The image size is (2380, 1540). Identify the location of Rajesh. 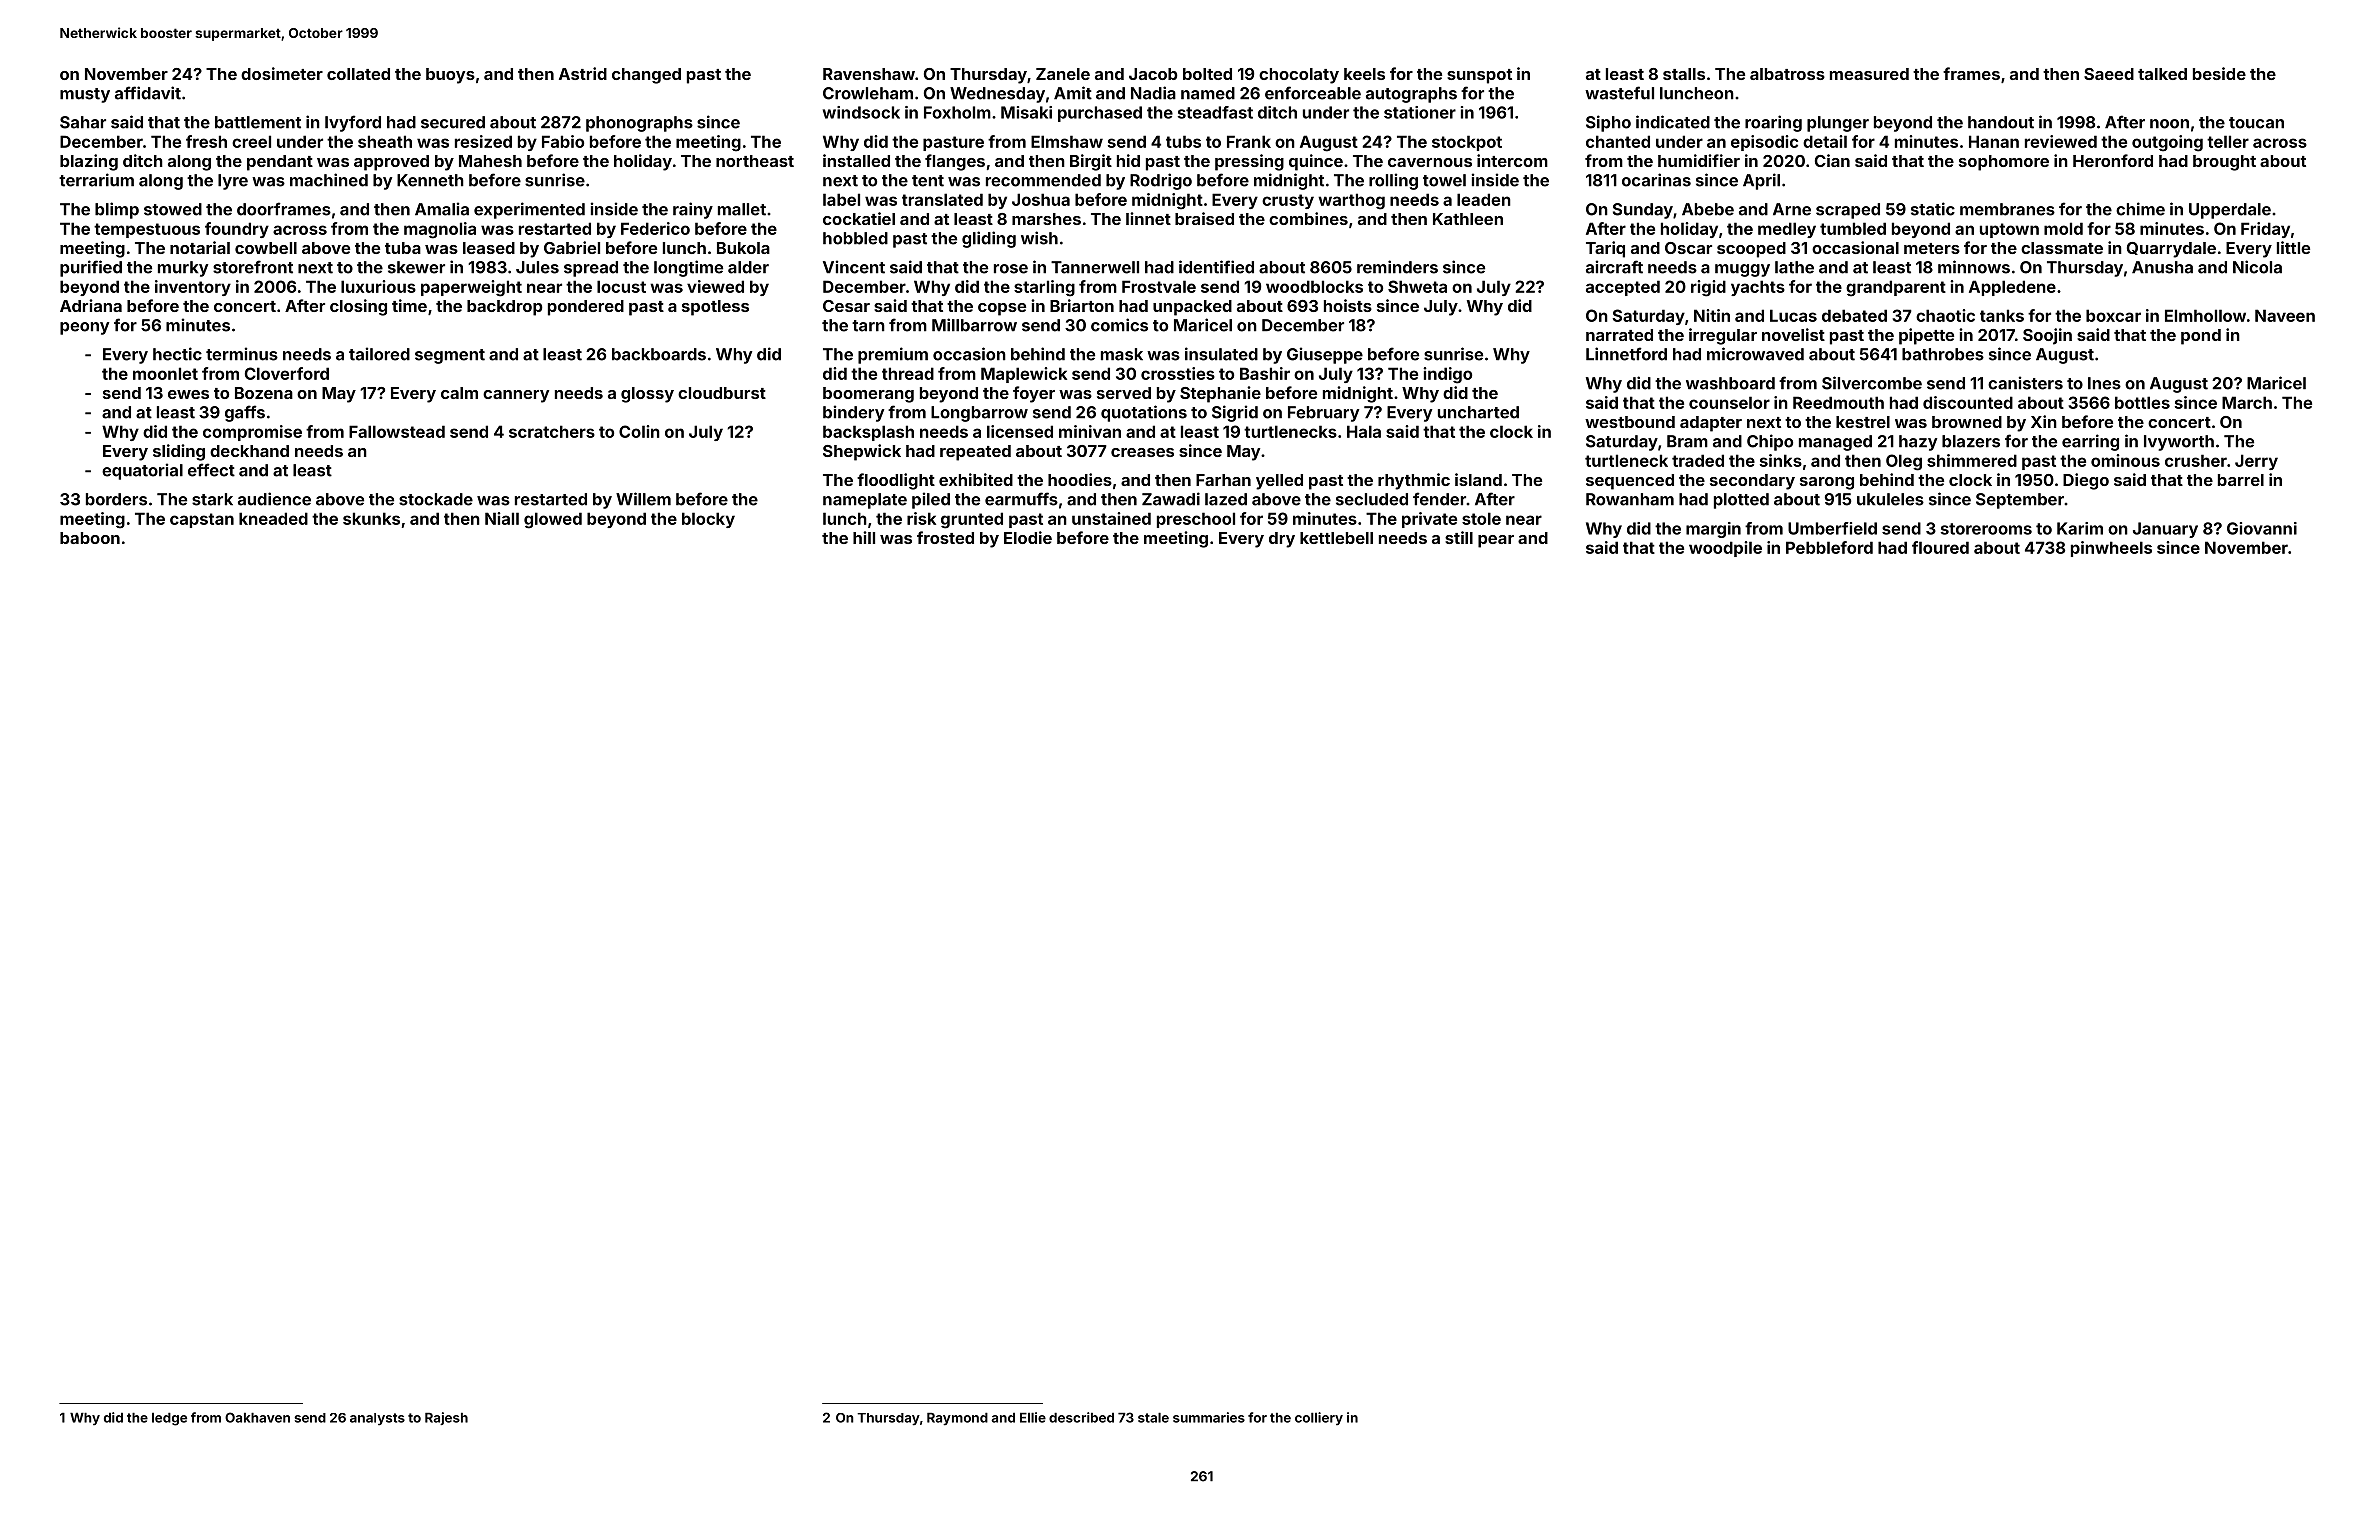
(446, 1418).
